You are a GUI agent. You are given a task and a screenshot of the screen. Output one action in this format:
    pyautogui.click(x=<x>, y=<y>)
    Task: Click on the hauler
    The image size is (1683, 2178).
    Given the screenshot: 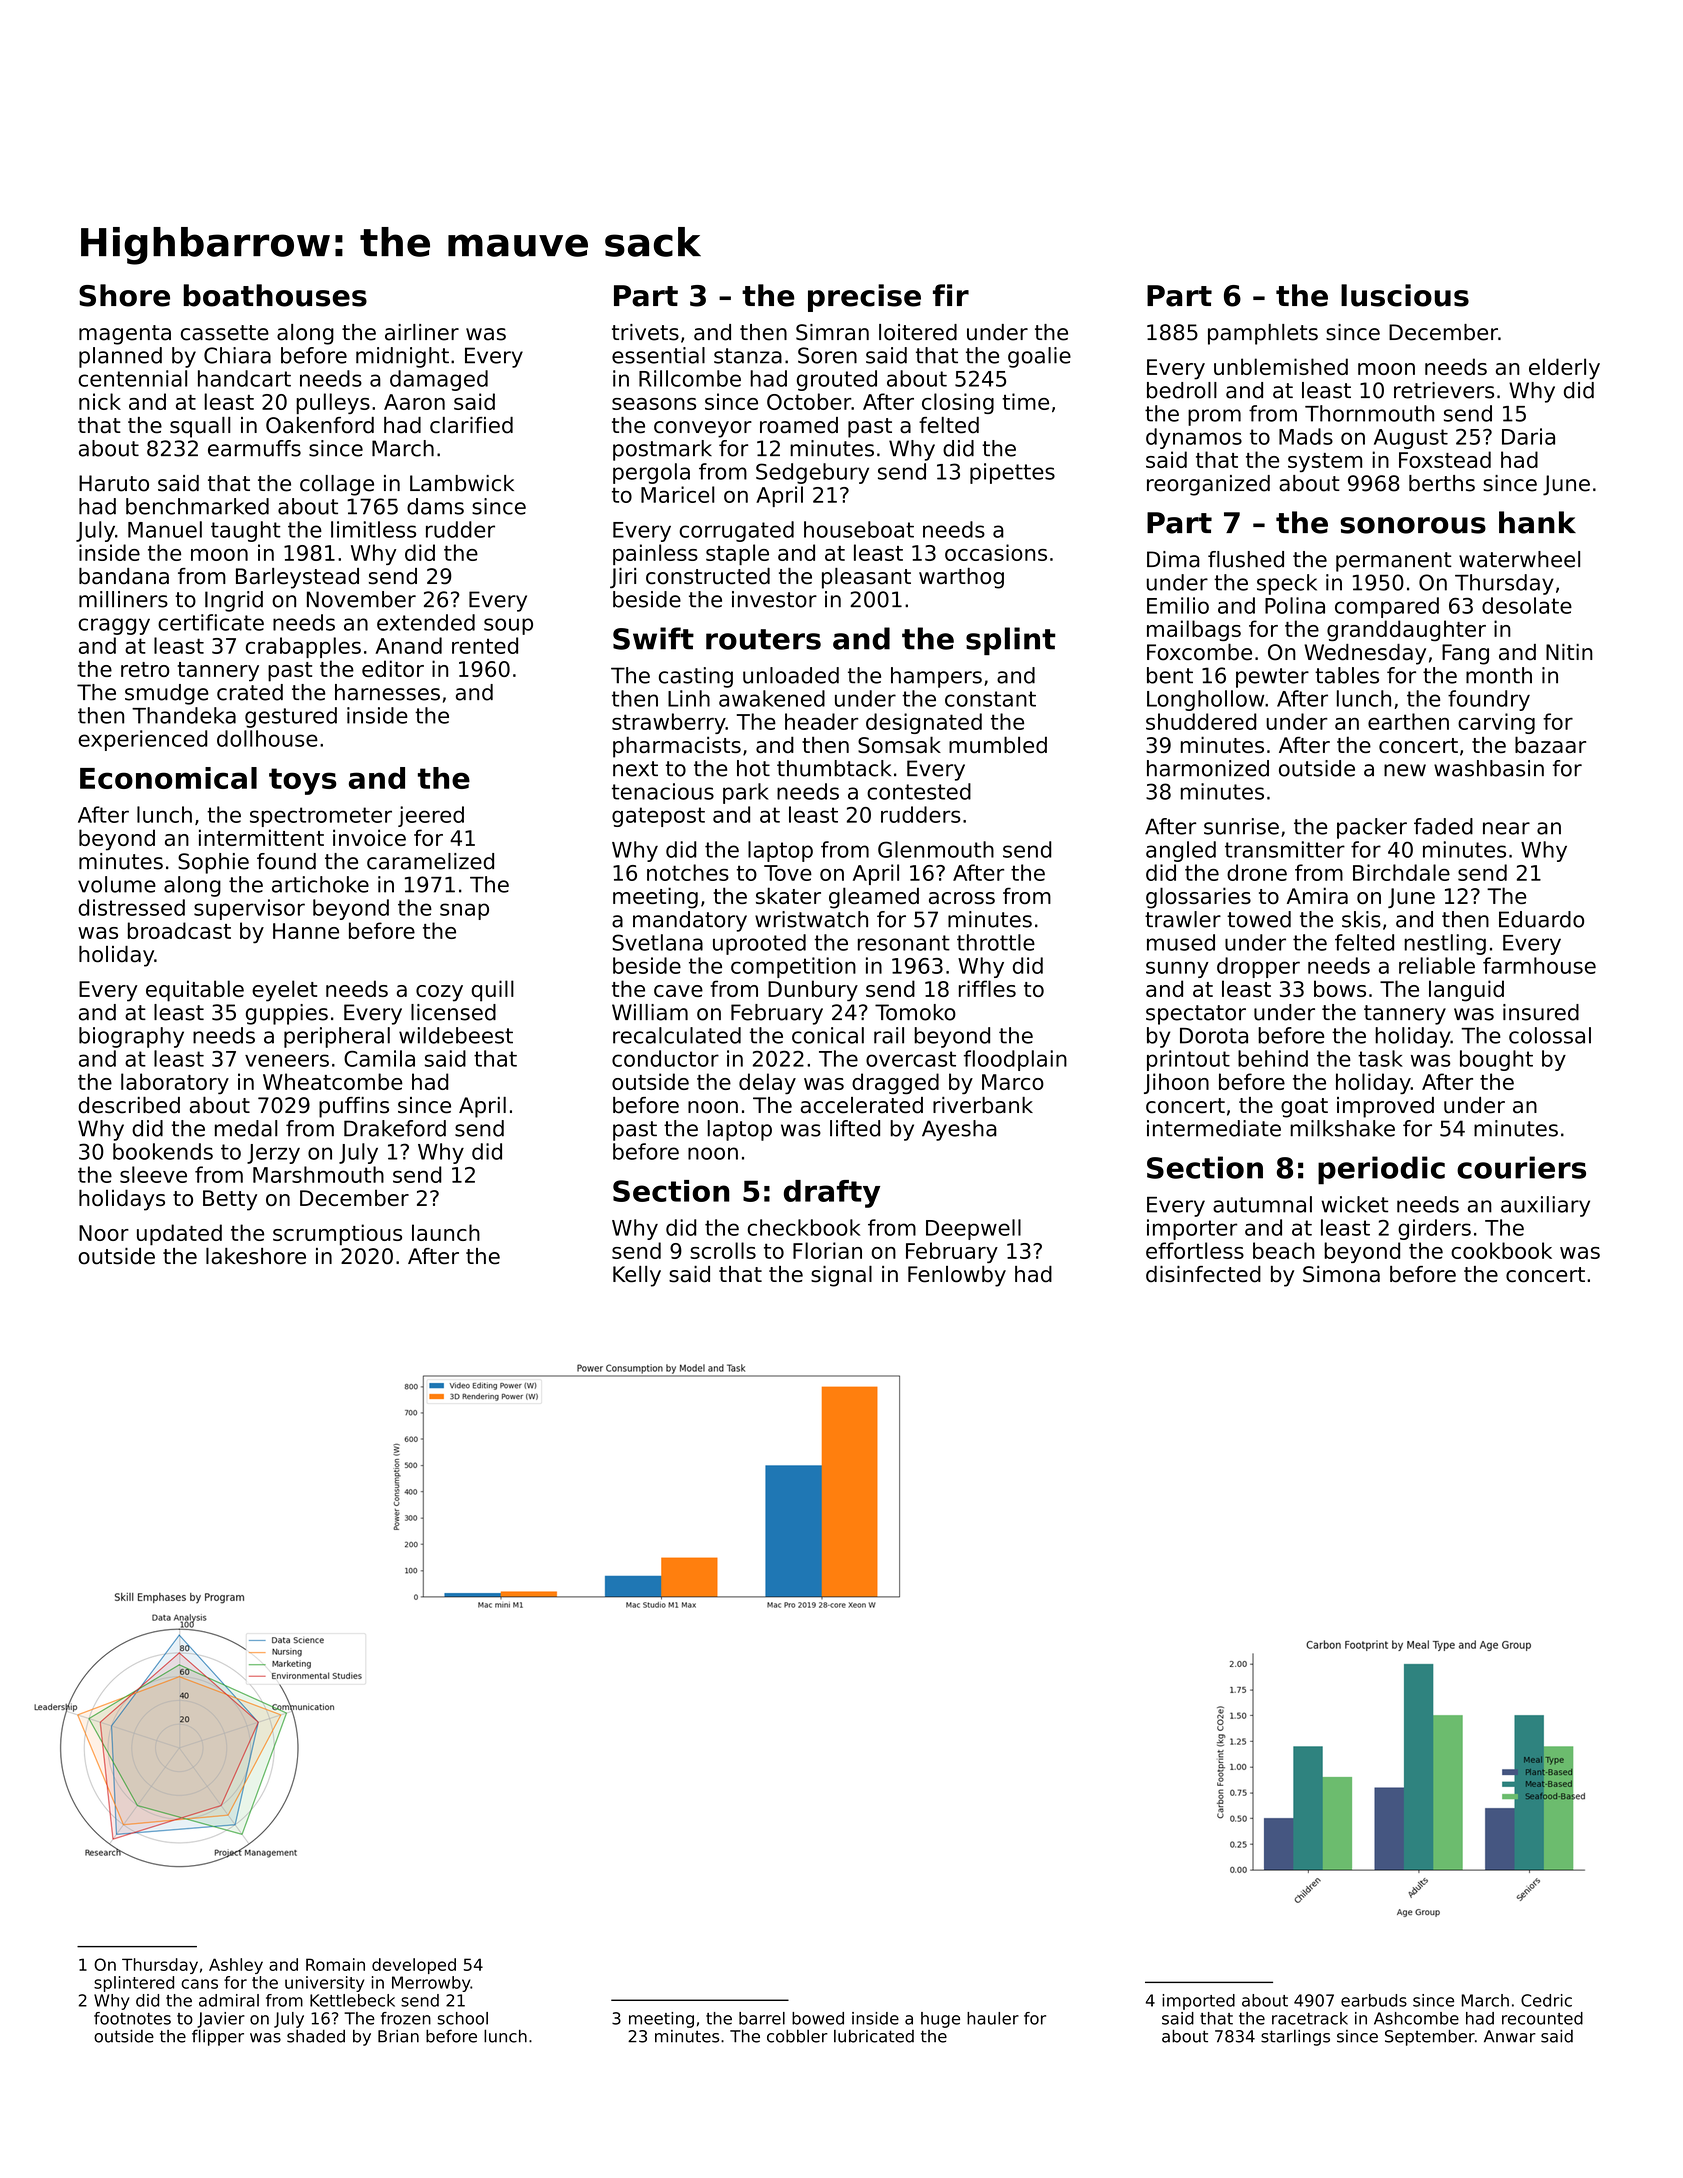 What is the action you would take?
    pyautogui.click(x=993, y=2018)
